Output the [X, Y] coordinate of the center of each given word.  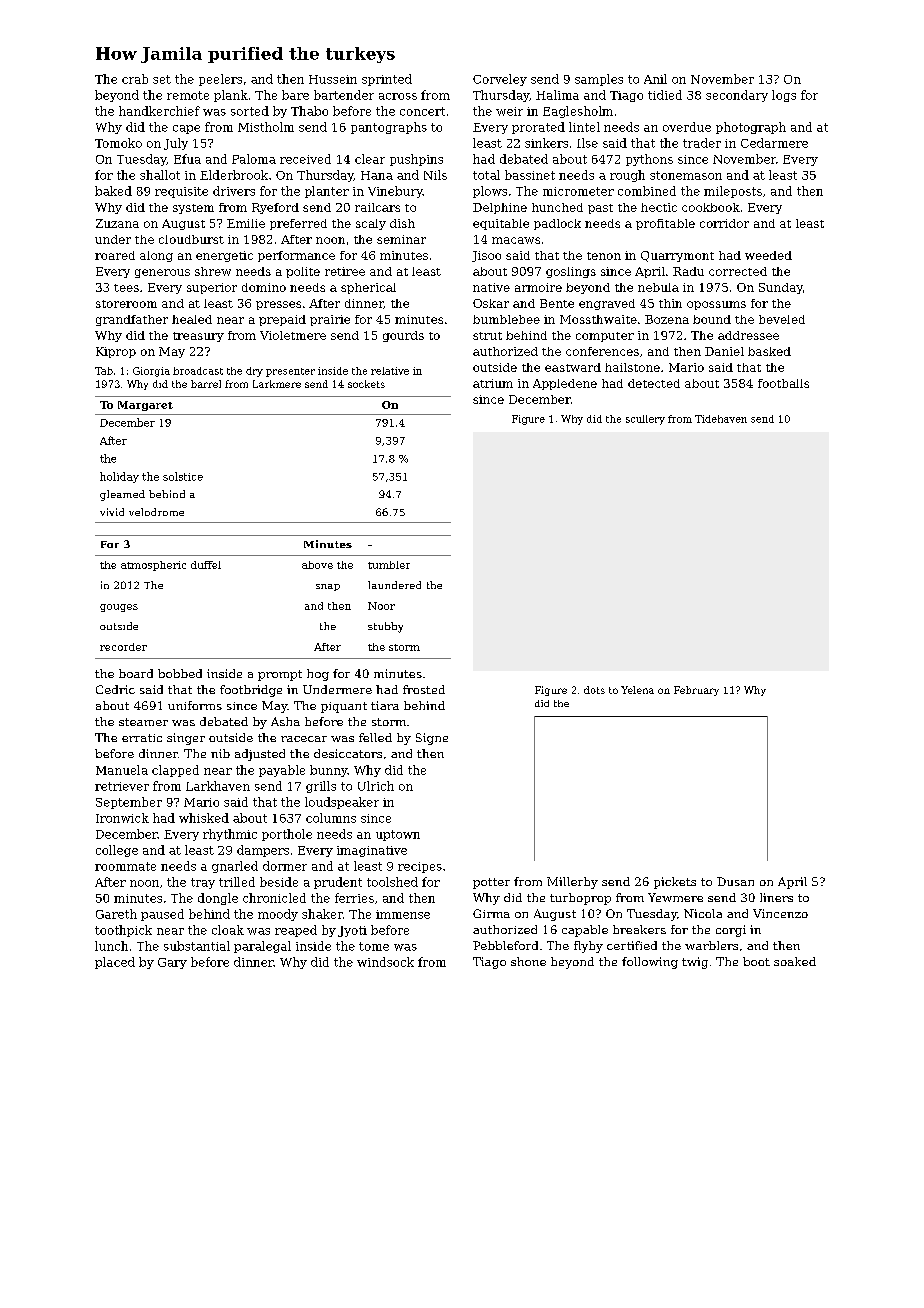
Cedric [115, 689]
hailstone [632, 367]
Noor [381, 606]
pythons [649, 160]
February [696, 691]
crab [135, 79]
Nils [435, 175]
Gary [172, 963]
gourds [403, 336]
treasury [198, 337]
